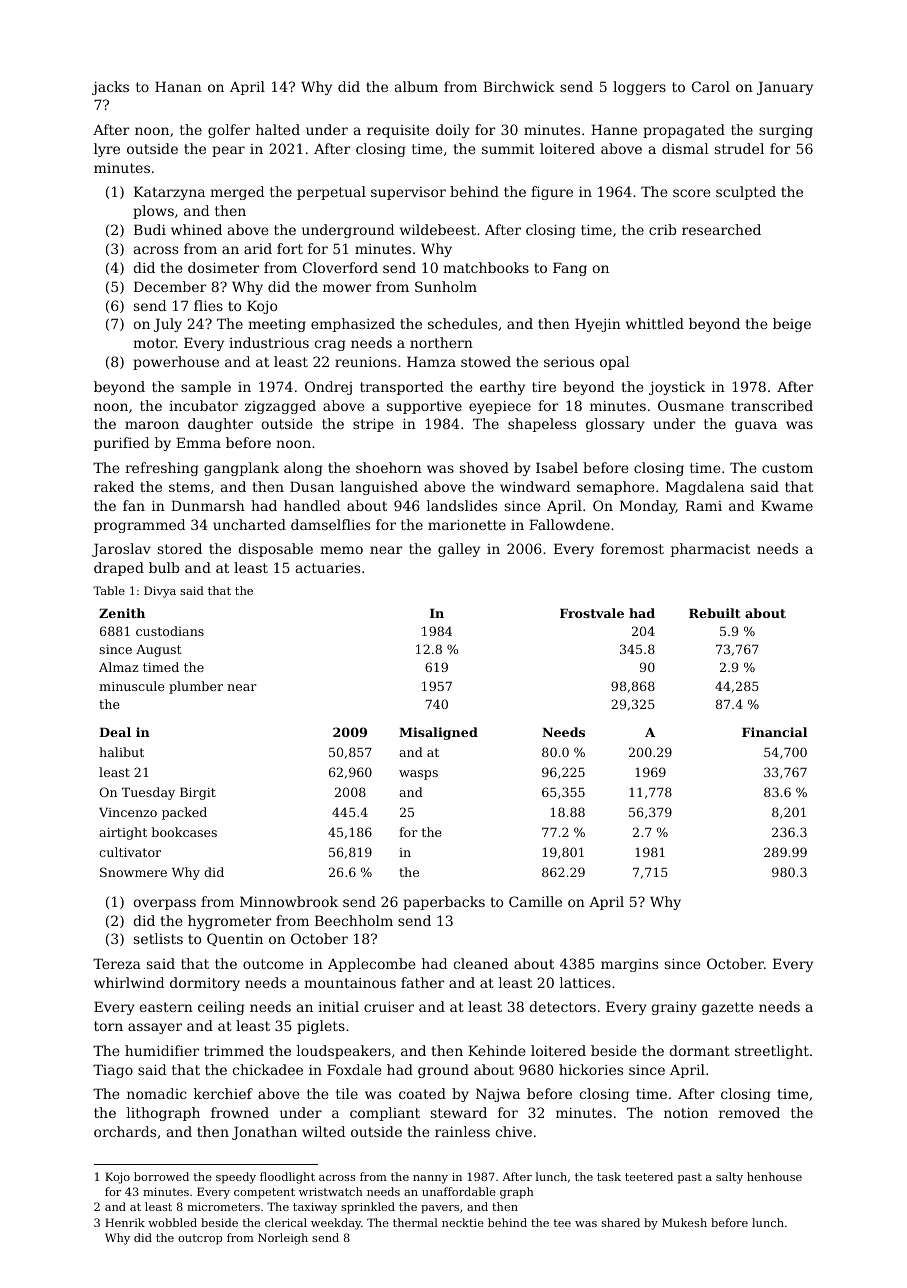 The image size is (907, 1288). Describe the element at coordinates (161, 1176) in the screenshot. I see `borrowed` at that location.
